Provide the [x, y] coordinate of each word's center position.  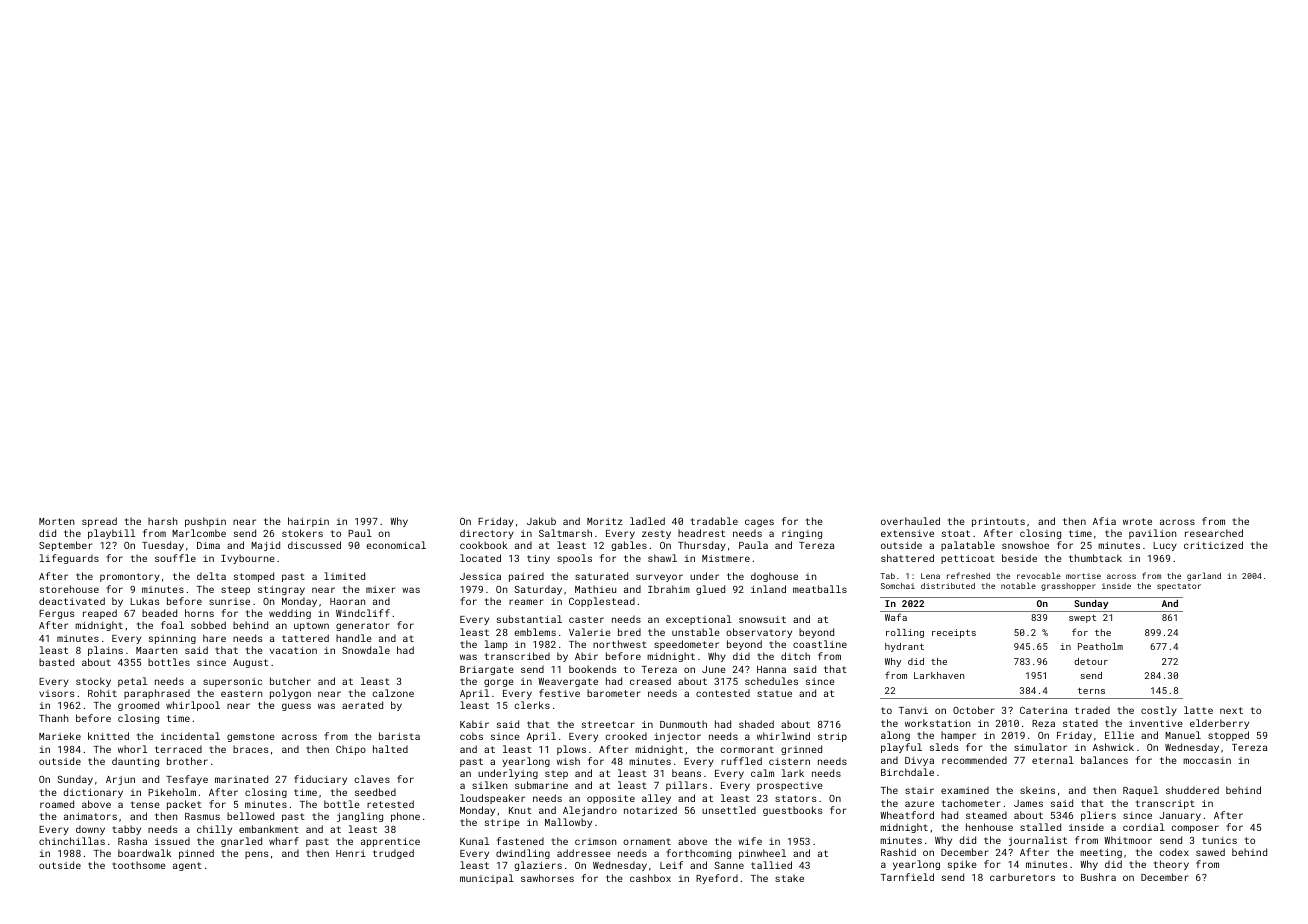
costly [1159, 711]
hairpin [308, 522]
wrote [1137, 521]
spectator [1179, 587]
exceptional [699, 620]
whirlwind [783, 736]
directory [487, 534]
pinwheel [762, 854]
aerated [362, 705]
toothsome [139, 865]
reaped [100, 614]
